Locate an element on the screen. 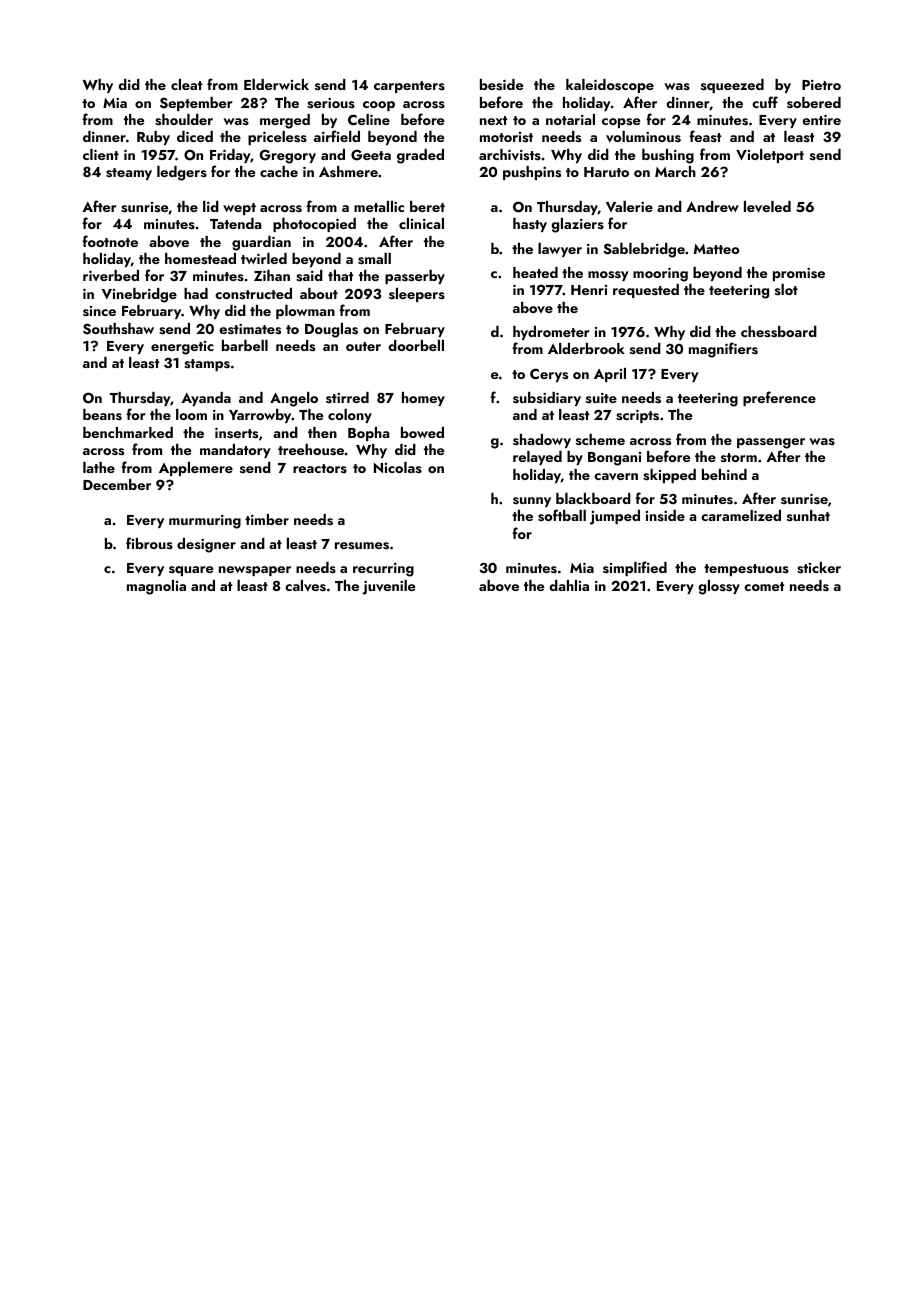  requested is located at coordinates (646, 291).
